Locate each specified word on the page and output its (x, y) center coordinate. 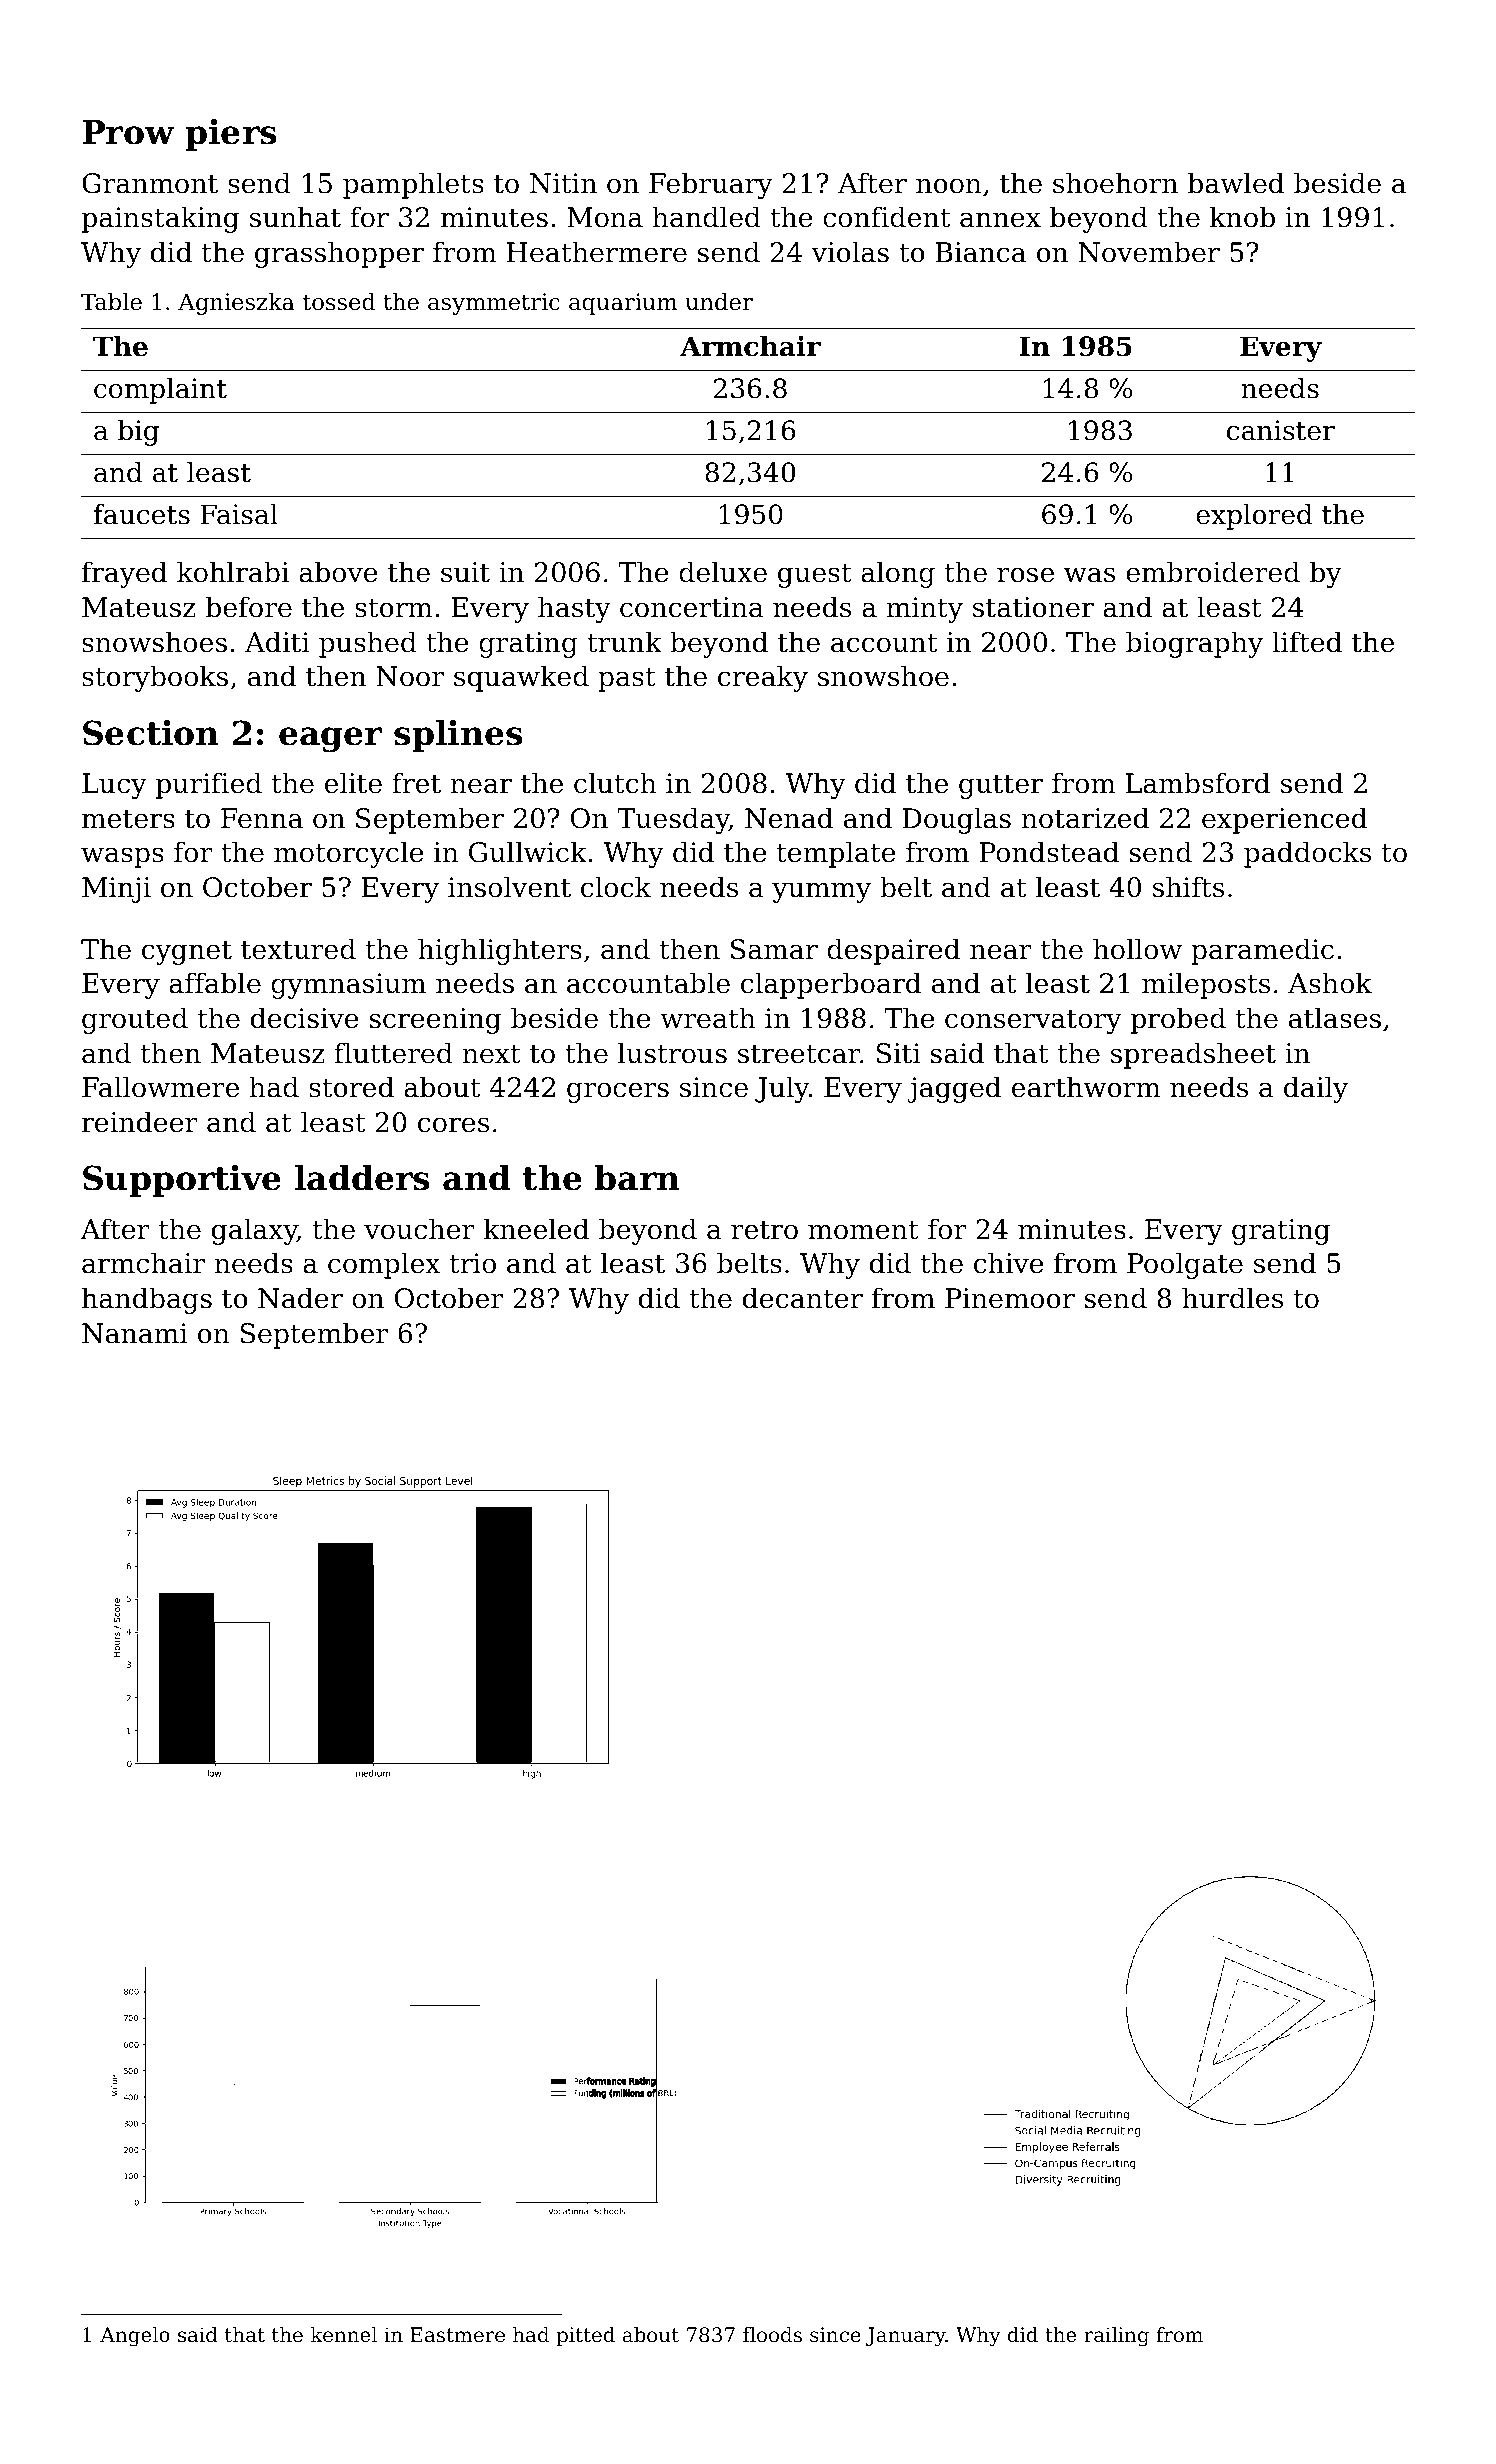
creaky (763, 678)
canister (1281, 430)
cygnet (187, 952)
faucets (142, 514)
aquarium (623, 304)
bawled (1236, 183)
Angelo (135, 2337)
